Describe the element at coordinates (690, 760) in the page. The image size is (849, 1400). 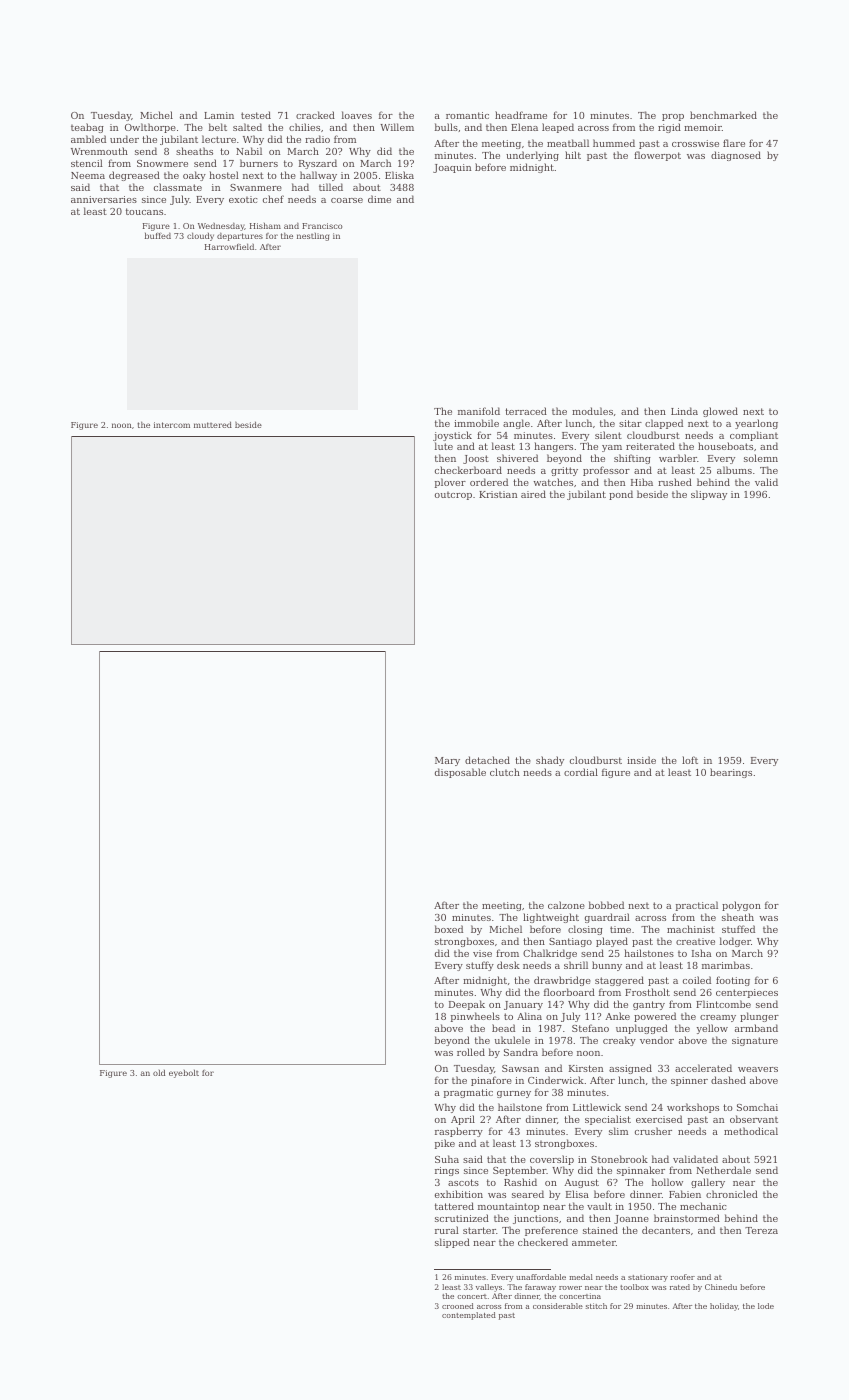
I see `loft` at that location.
